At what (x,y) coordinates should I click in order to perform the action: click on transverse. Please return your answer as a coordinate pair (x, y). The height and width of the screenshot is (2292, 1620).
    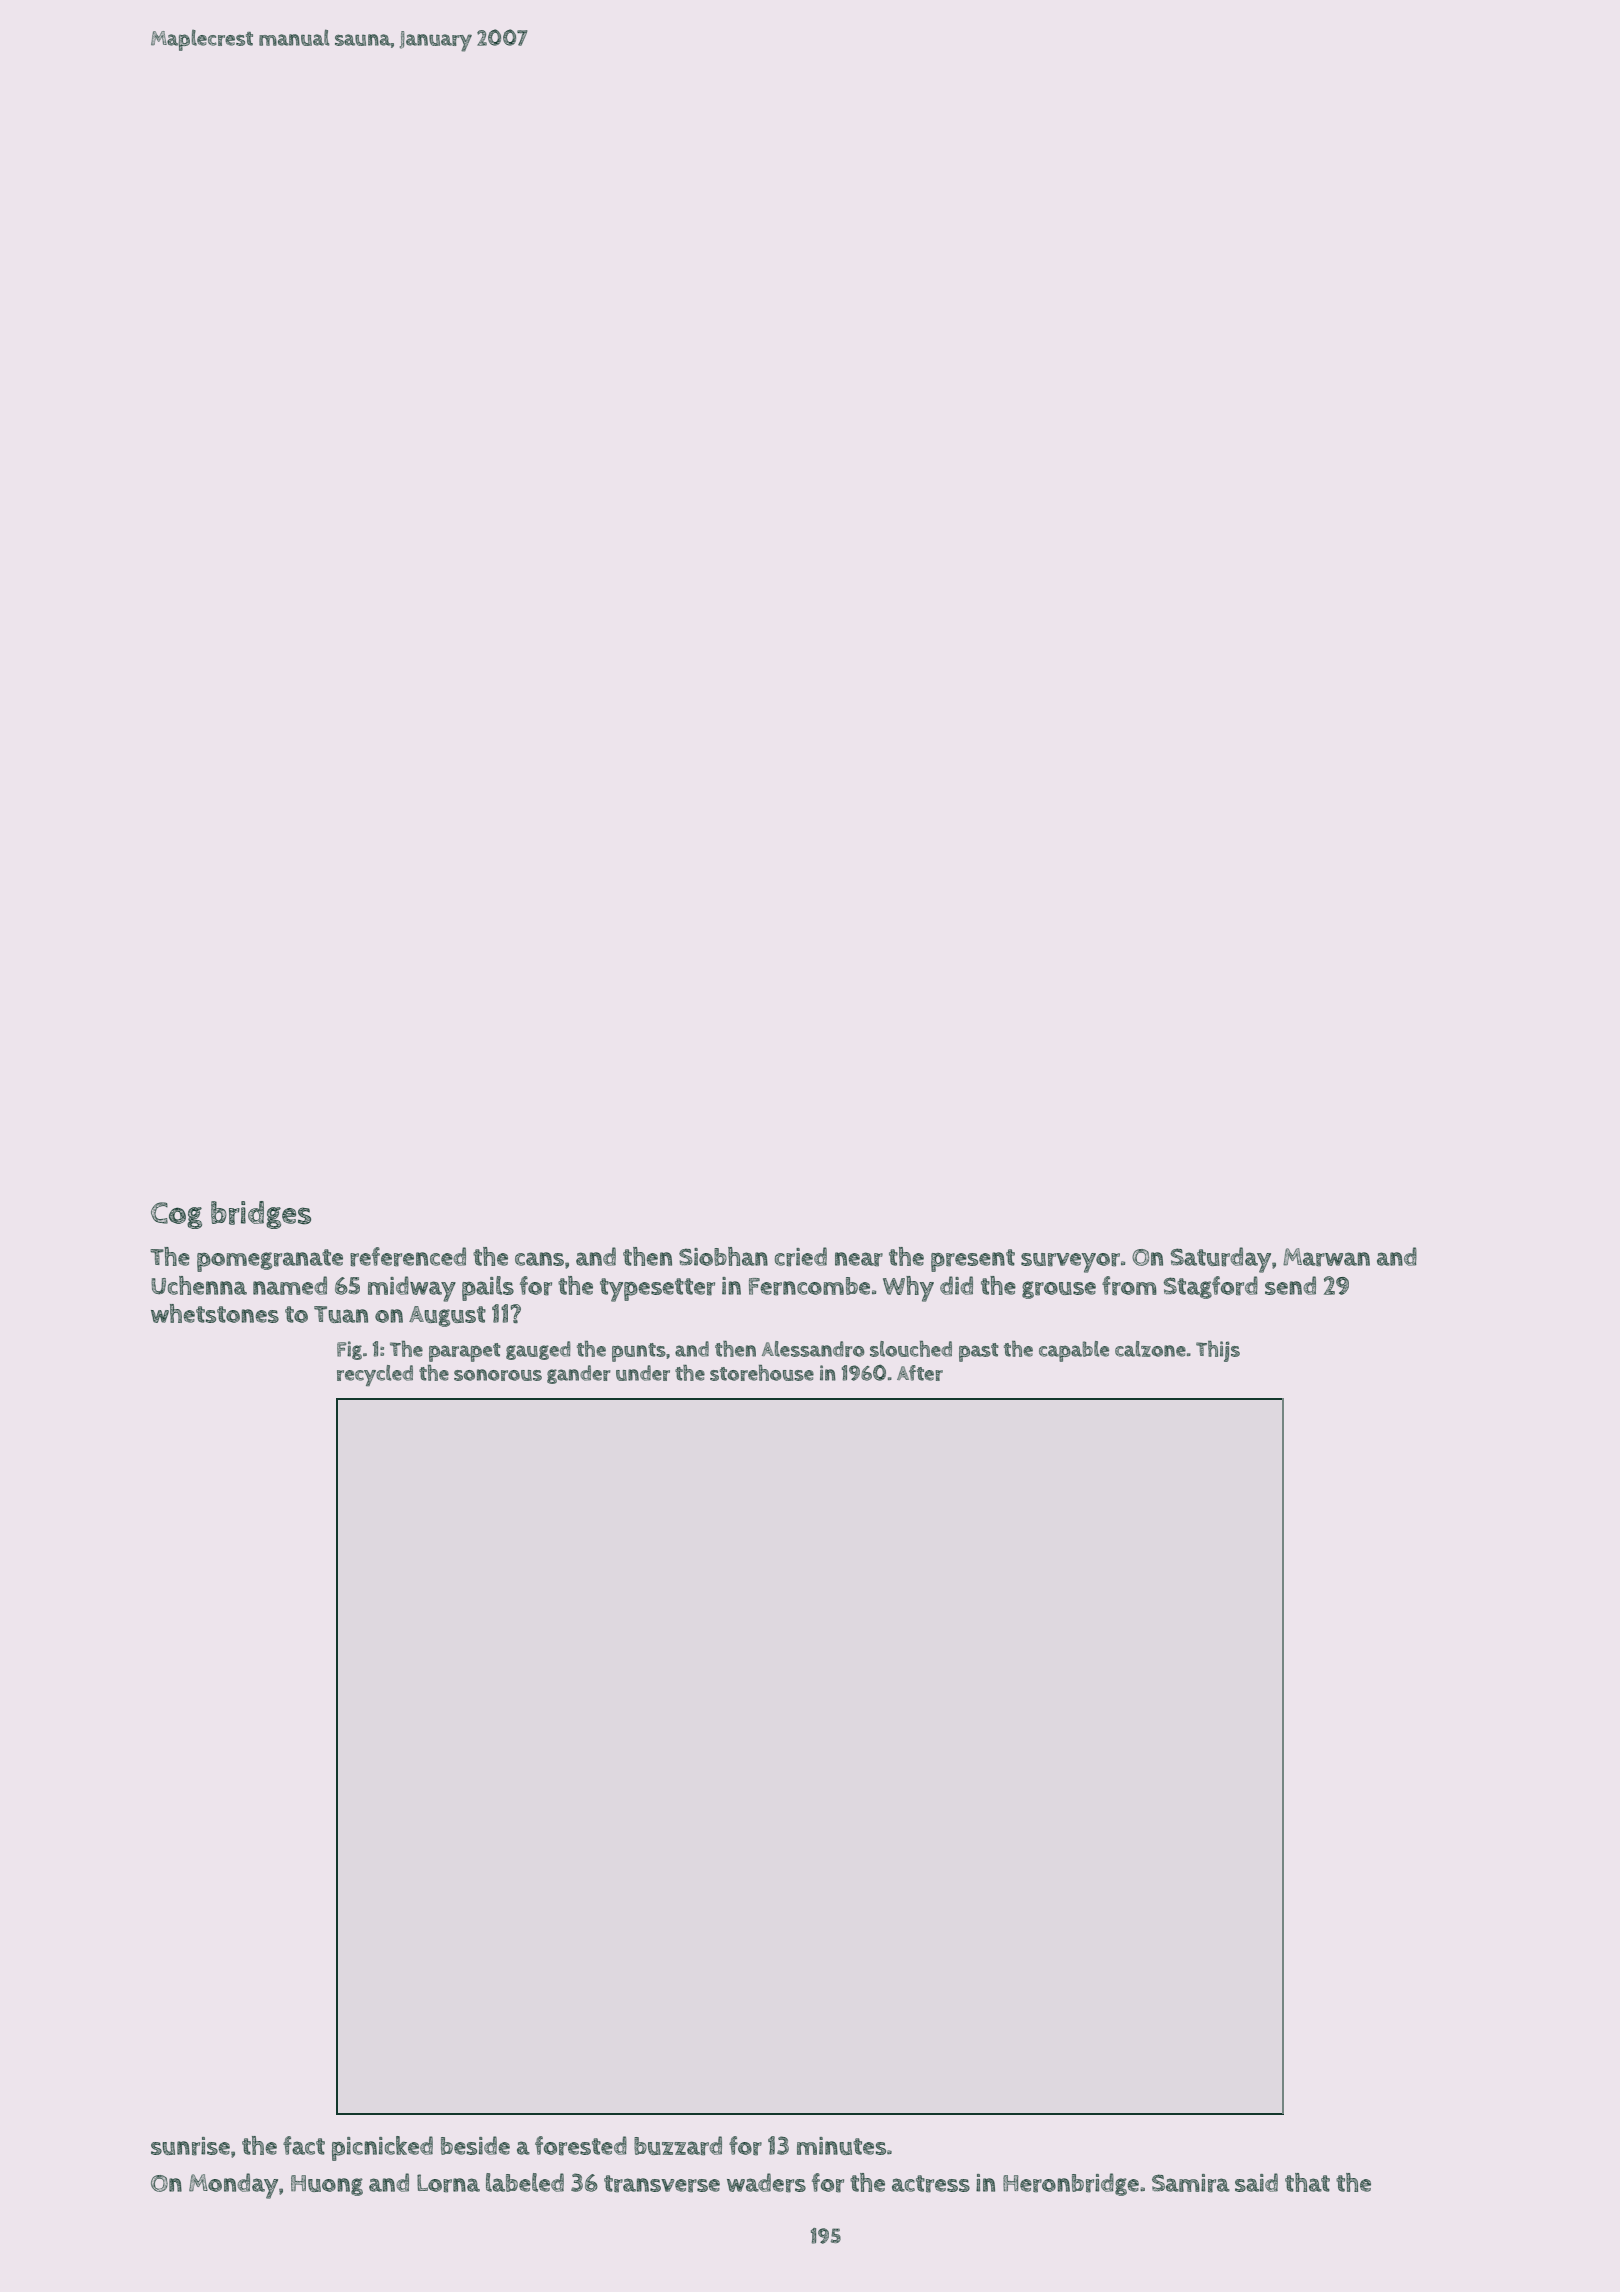
    Looking at the image, I should click on (662, 2184).
